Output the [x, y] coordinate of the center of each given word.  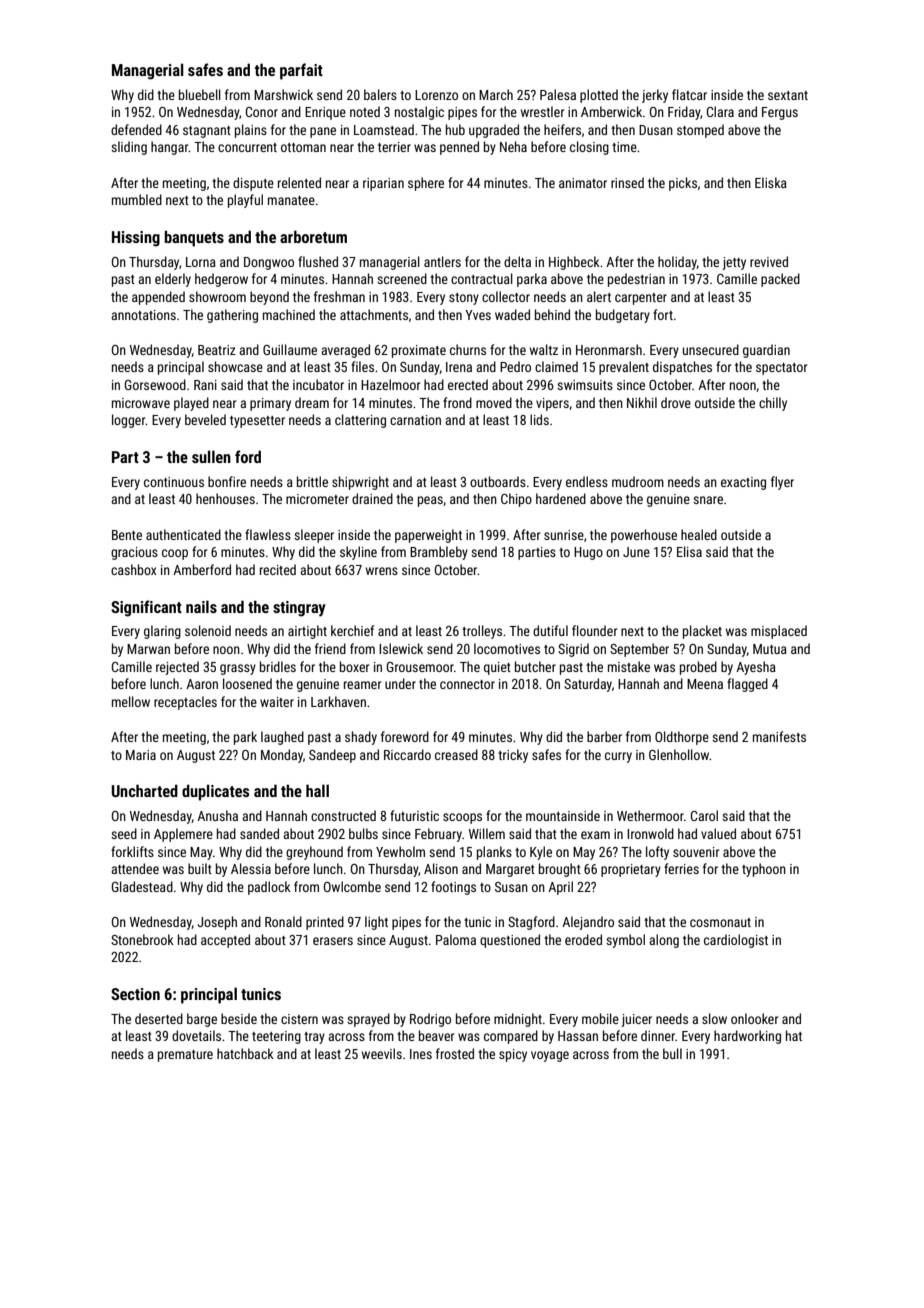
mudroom [638, 481]
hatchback [245, 1053]
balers [380, 94]
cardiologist [736, 941]
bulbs [363, 833]
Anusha [217, 815]
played [191, 404]
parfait [301, 71]
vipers [552, 404]
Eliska [771, 182]
